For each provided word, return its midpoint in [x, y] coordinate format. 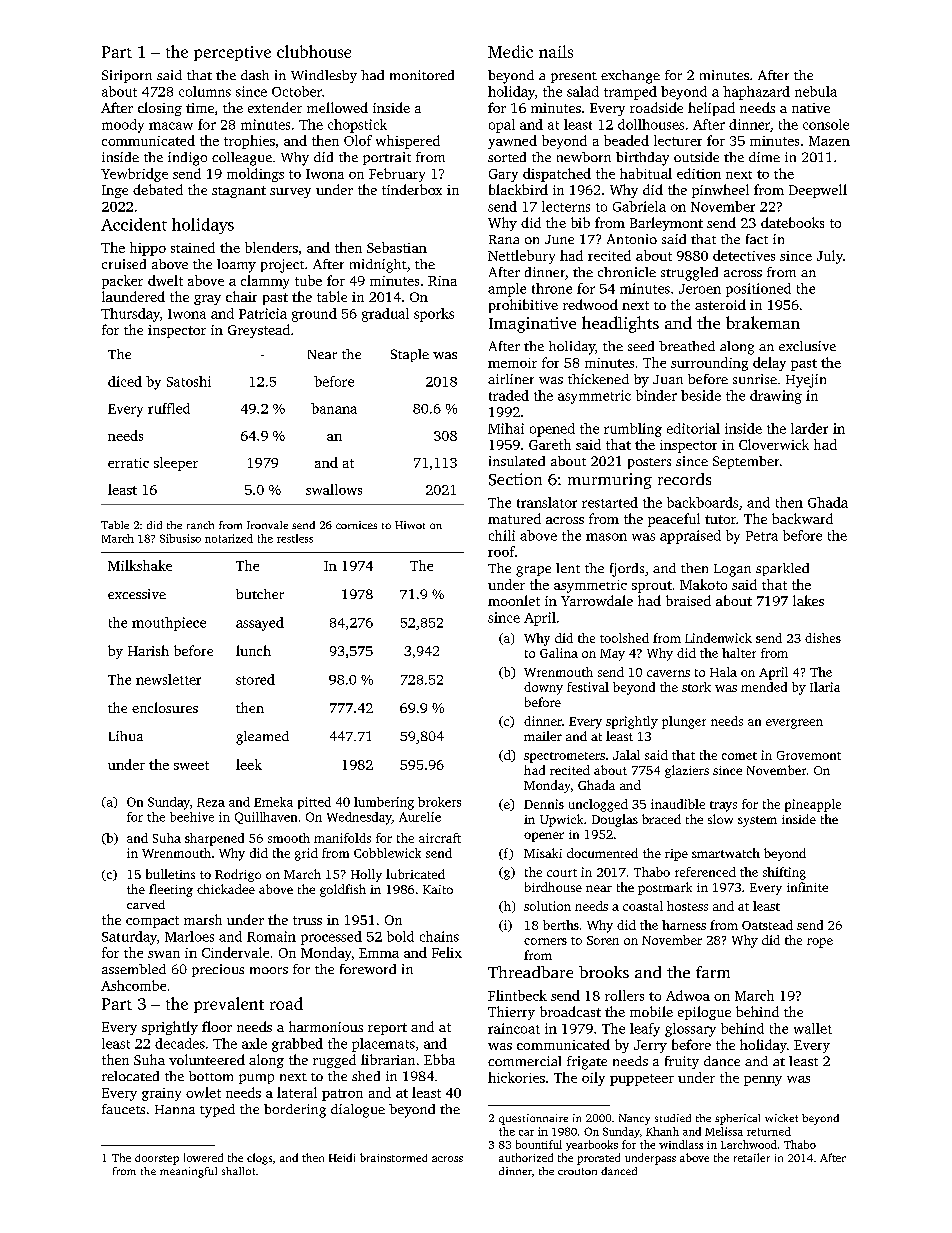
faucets [123, 1109]
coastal [643, 906]
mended [764, 687]
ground [314, 315]
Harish [148, 650]
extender [275, 107]
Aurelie [420, 817]
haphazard [756, 93]
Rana [504, 239]
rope [820, 943]
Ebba [439, 1059]
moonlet [514, 600]
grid [306, 854]
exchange [630, 77]
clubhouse [314, 51]
